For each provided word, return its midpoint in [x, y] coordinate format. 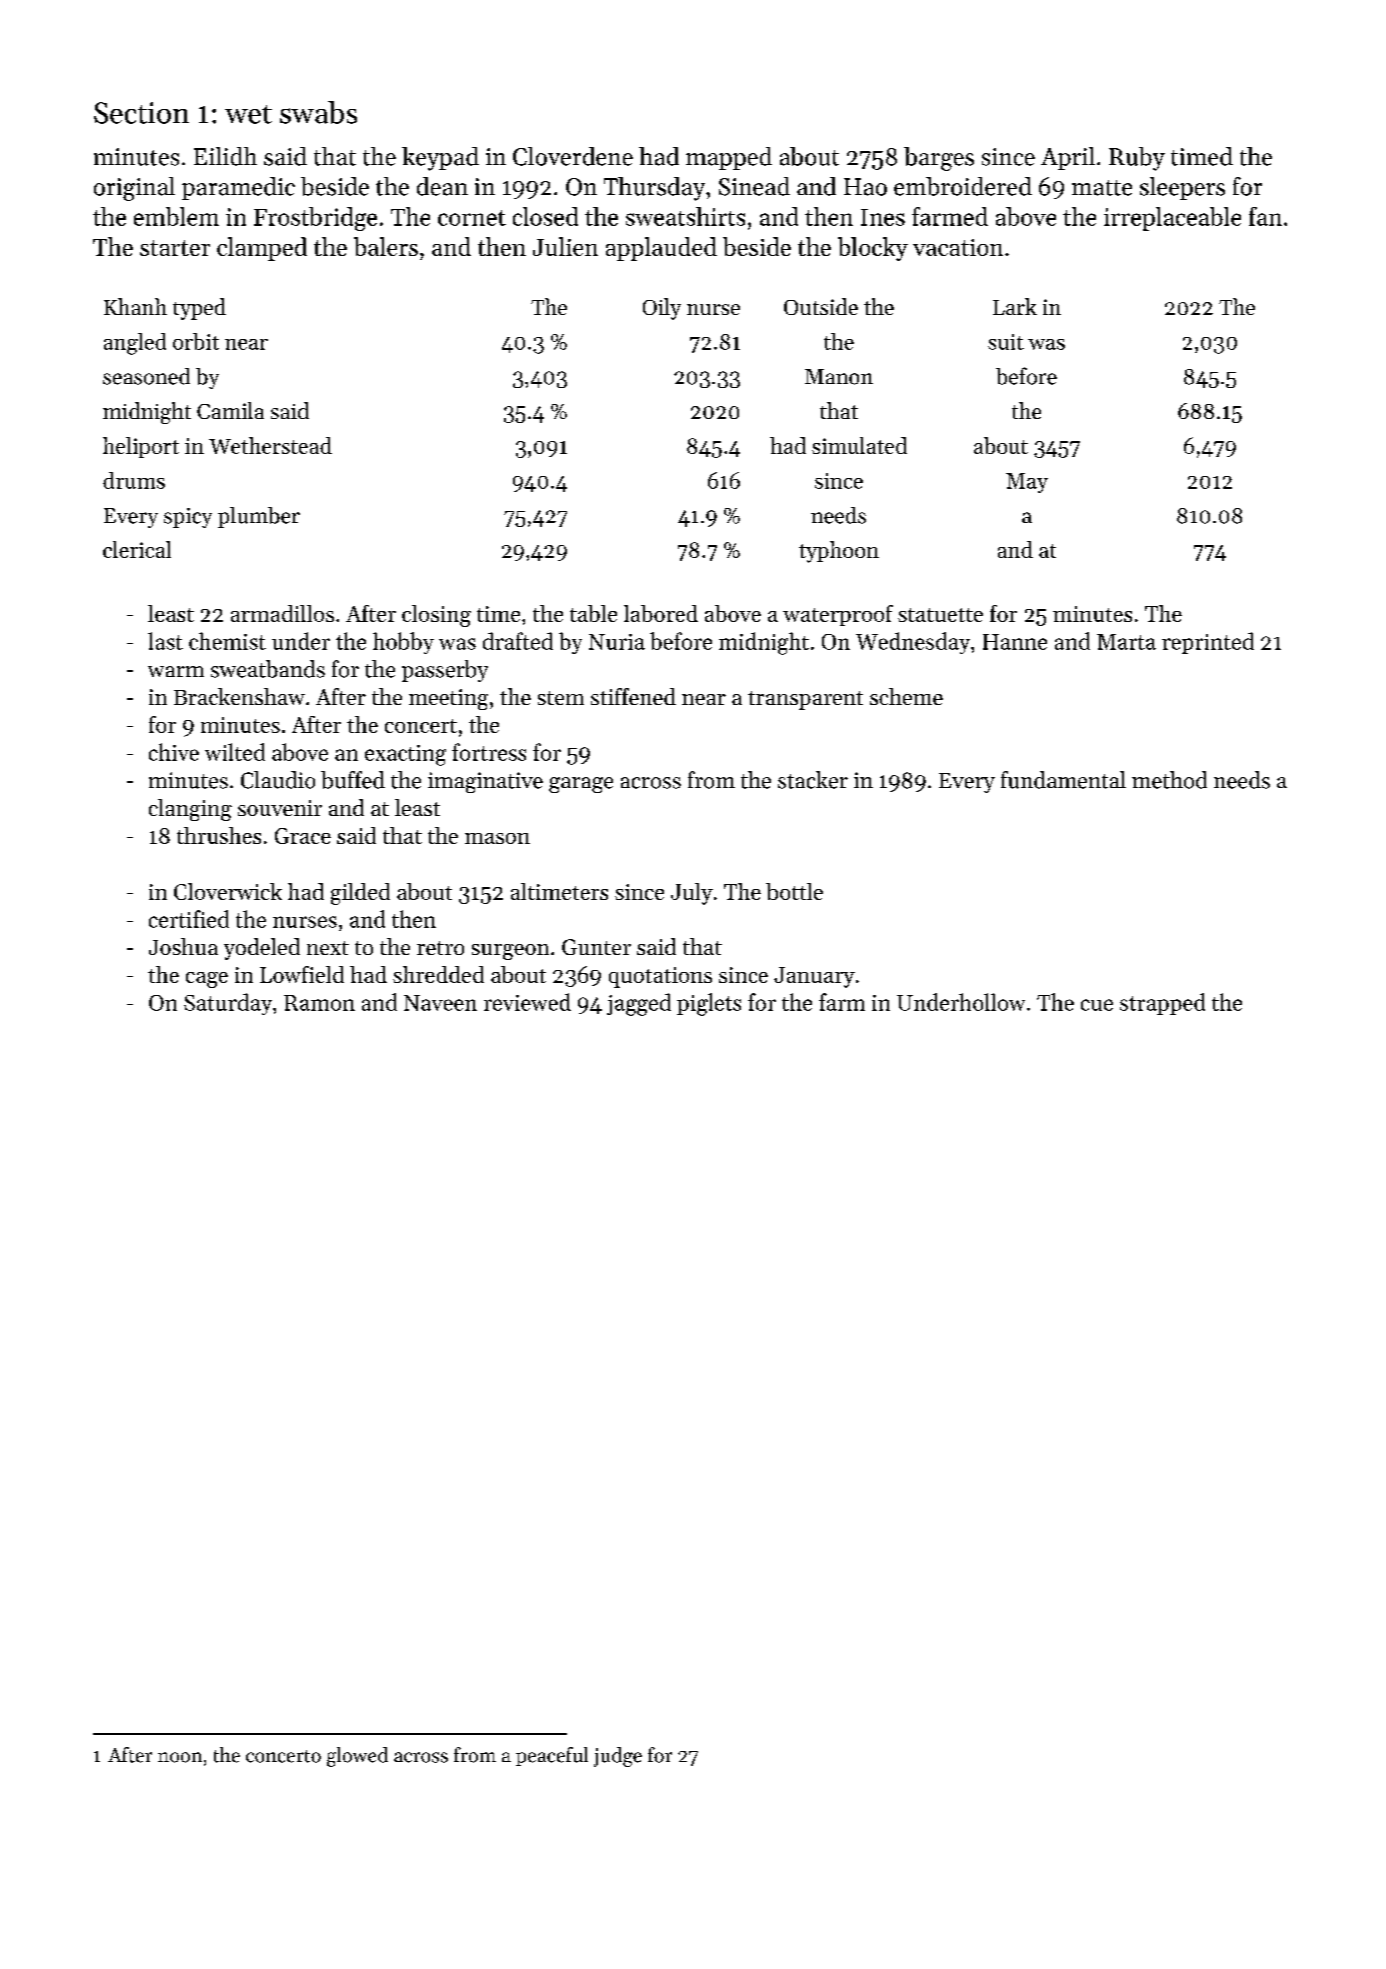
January [814, 977]
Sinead [754, 186]
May [1027, 483]
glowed [357, 1757]
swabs [318, 112]
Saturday [228, 1004]
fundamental [1063, 780]
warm [176, 671]
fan [1265, 216]
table [593, 613]
